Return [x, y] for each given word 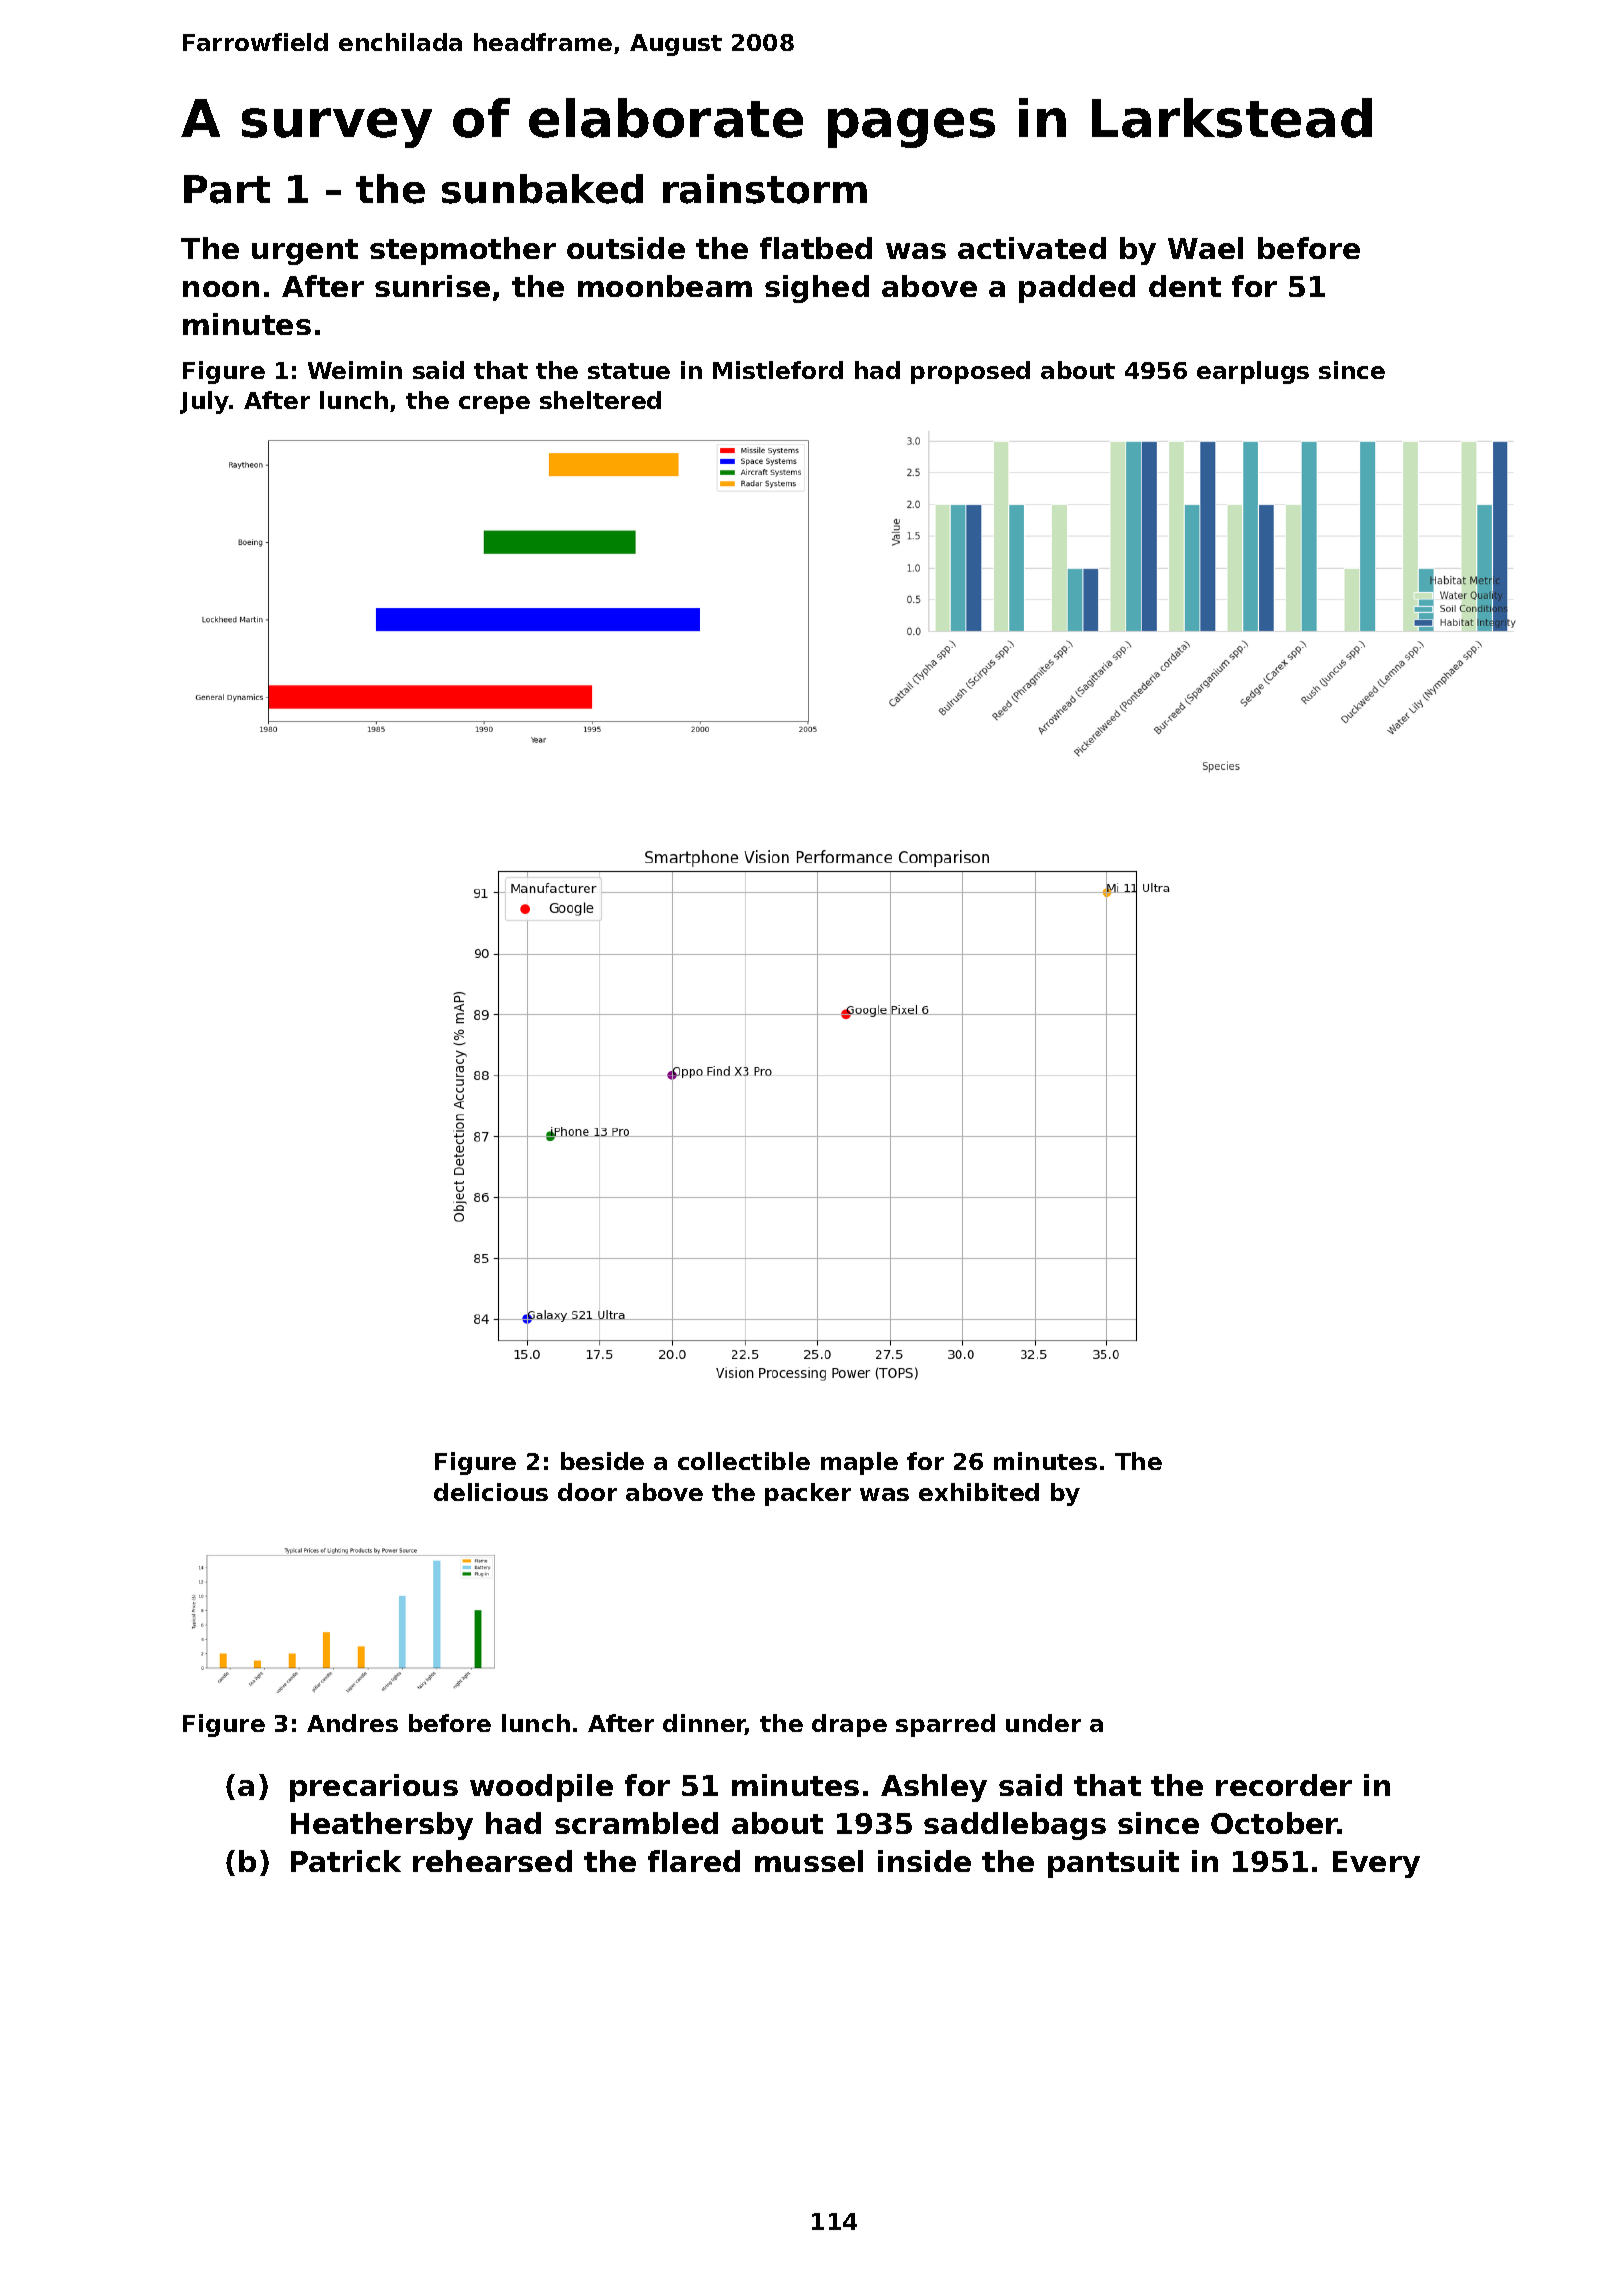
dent [1185, 286]
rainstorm [765, 189]
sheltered [600, 400]
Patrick [346, 1861]
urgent [305, 252]
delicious [491, 1492]
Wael [1205, 248]
